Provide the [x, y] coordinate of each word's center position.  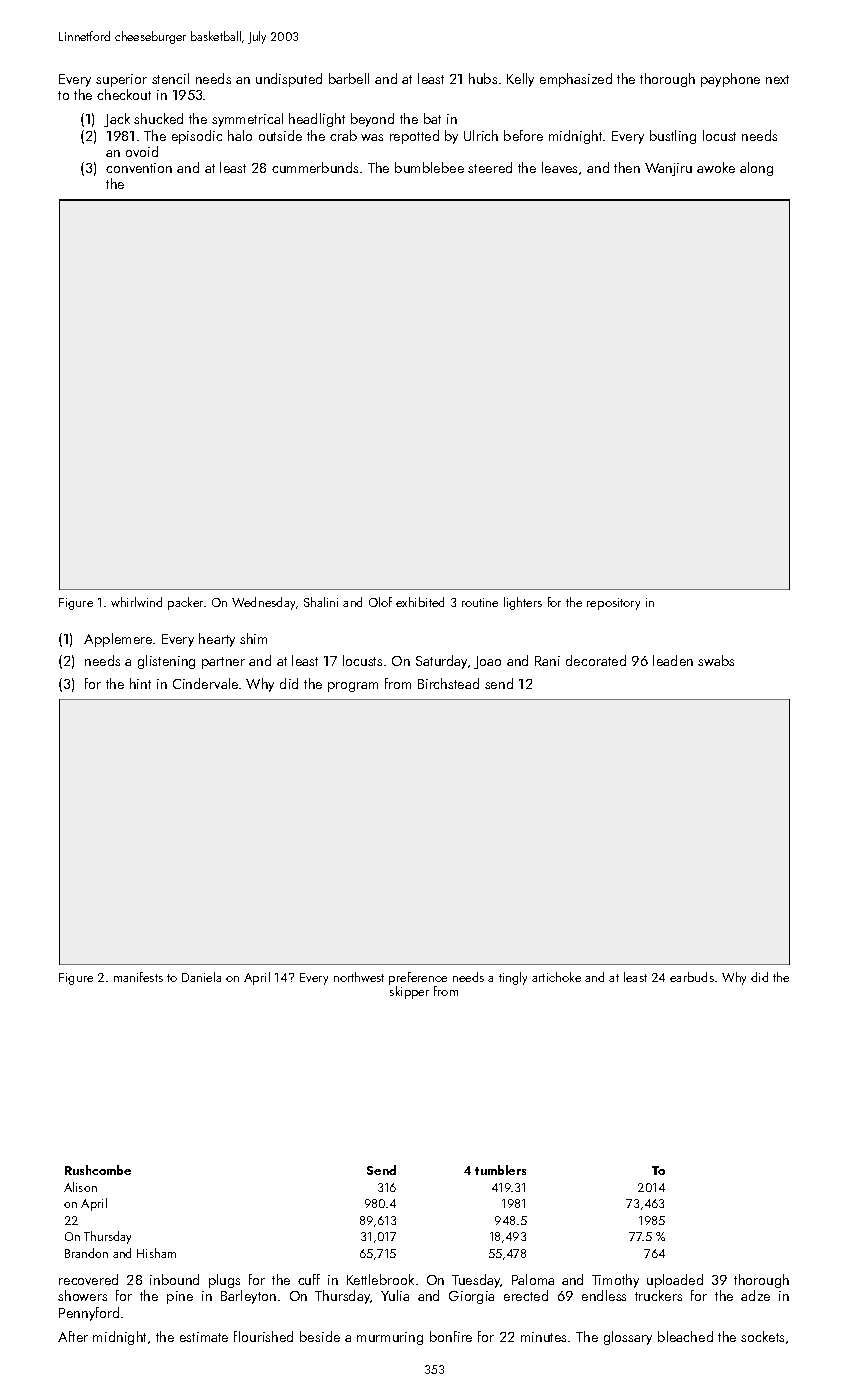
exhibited [420, 602]
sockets [762, 1336]
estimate [204, 1337]
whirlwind [136, 602]
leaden [673, 660]
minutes [543, 1337]
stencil [170, 78]
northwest [359, 977]
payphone [730, 80]
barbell [349, 78]
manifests [138, 977]
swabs [716, 660]
